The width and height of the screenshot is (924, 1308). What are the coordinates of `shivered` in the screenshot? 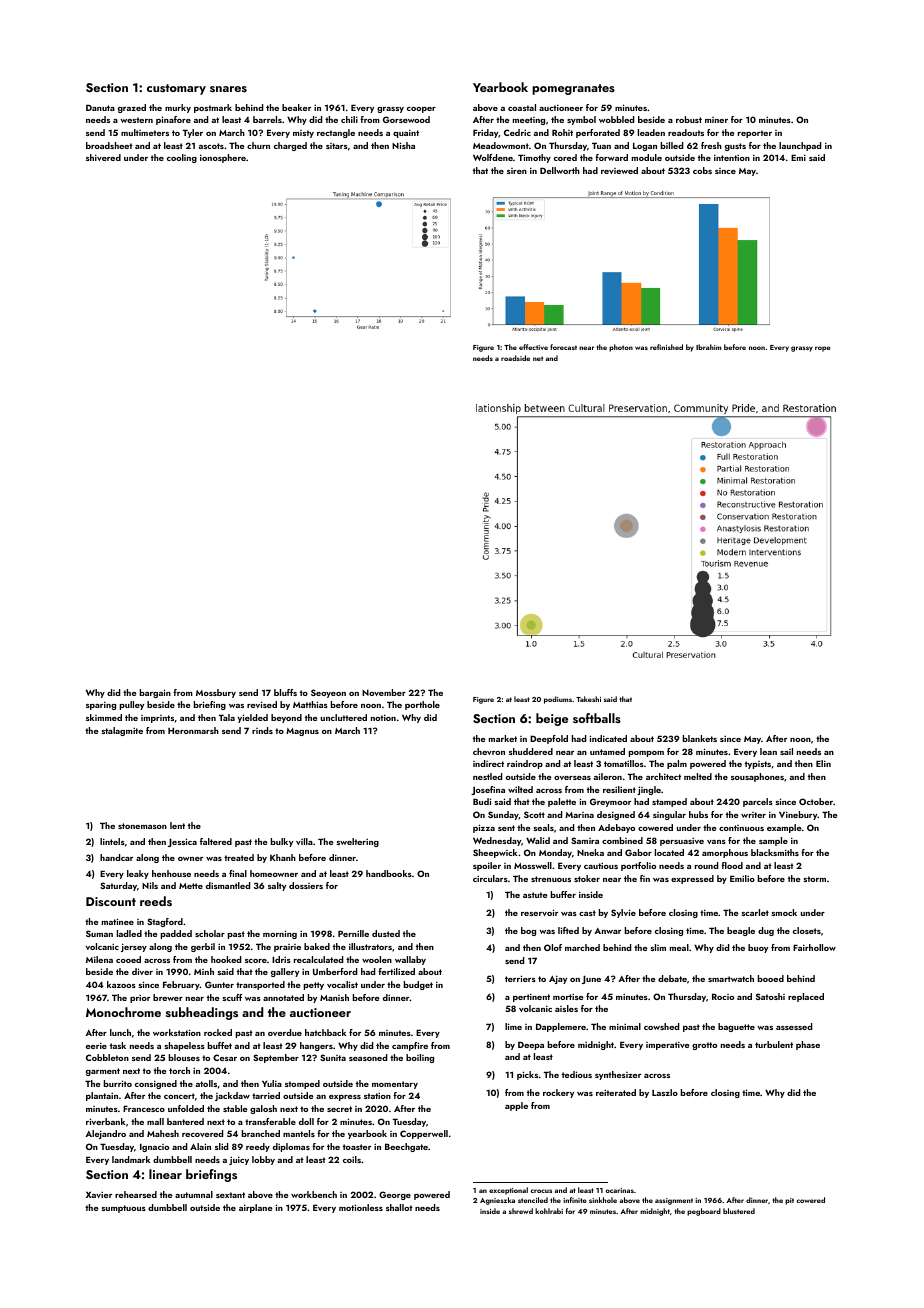 It's located at (103, 157).
